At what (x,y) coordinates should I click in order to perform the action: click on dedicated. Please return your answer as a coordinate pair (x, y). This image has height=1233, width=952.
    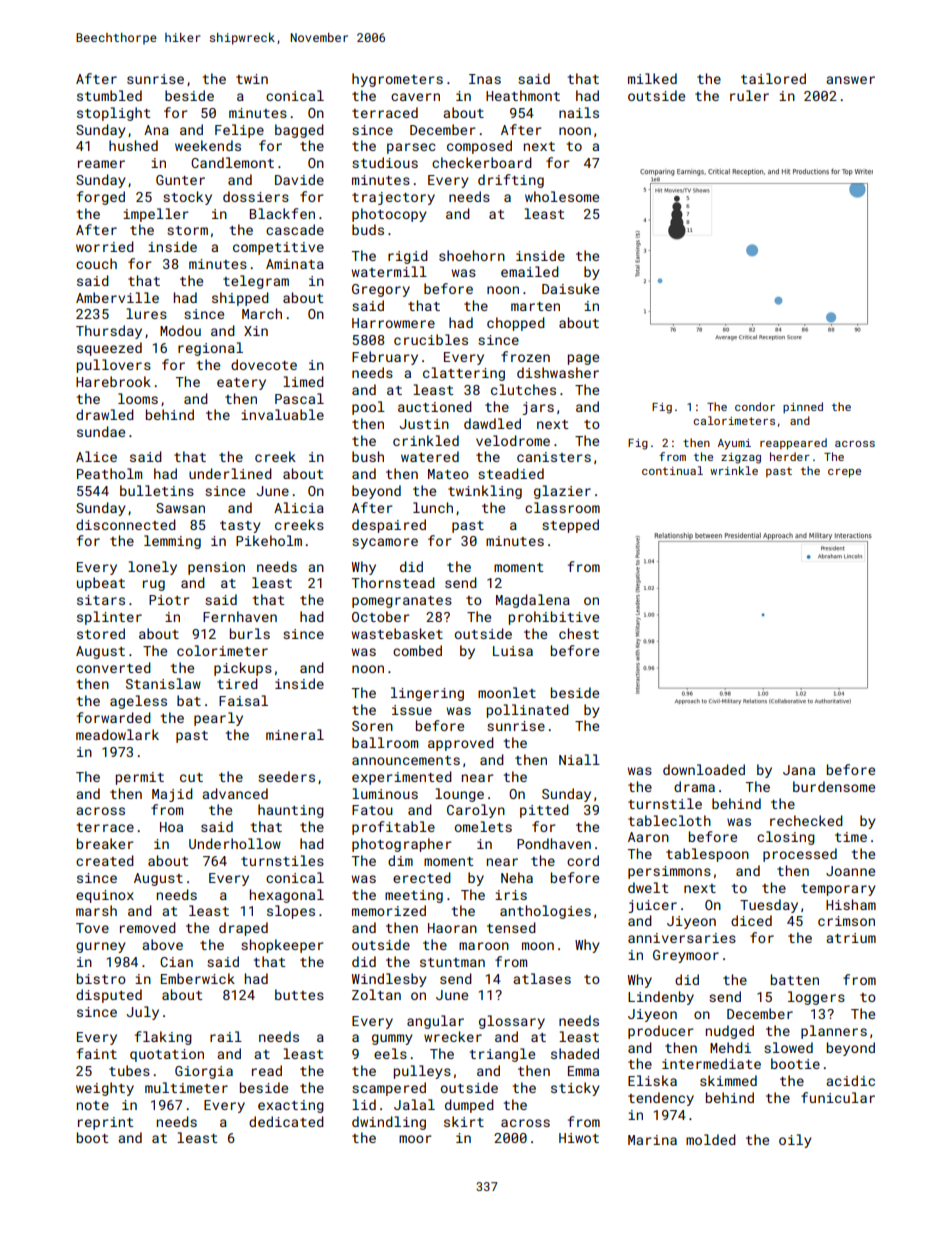
    Looking at the image, I should click on (286, 1121).
